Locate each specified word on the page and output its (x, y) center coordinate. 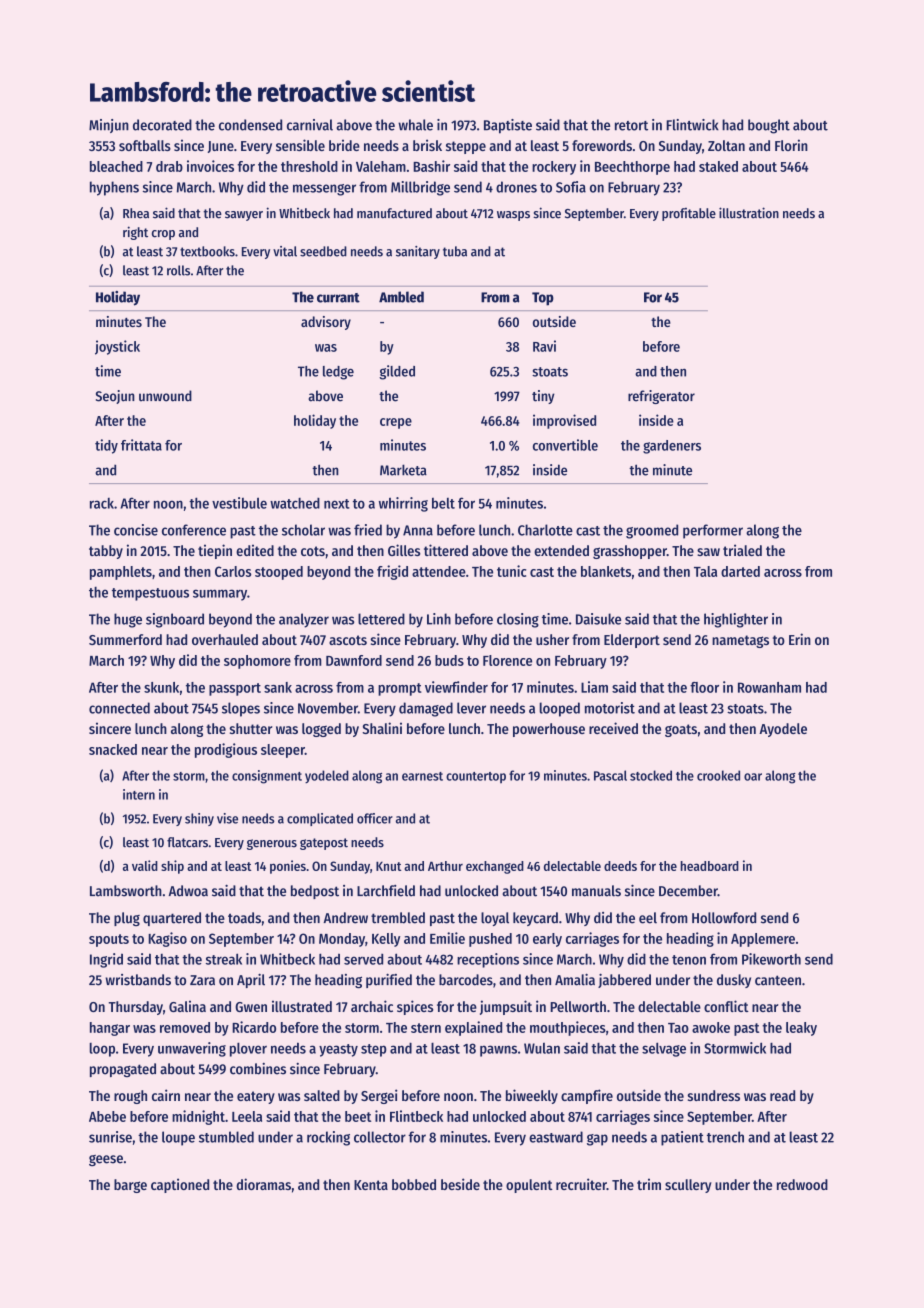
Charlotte (545, 530)
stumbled (226, 1137)
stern (426, 1028)
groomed (652, 531)
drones (516, 187)
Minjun (109, 126)
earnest (422, 776)
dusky (734, 981)
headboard (710, 866)
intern (139, 794)
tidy (106, 446)
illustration (749, 213)
